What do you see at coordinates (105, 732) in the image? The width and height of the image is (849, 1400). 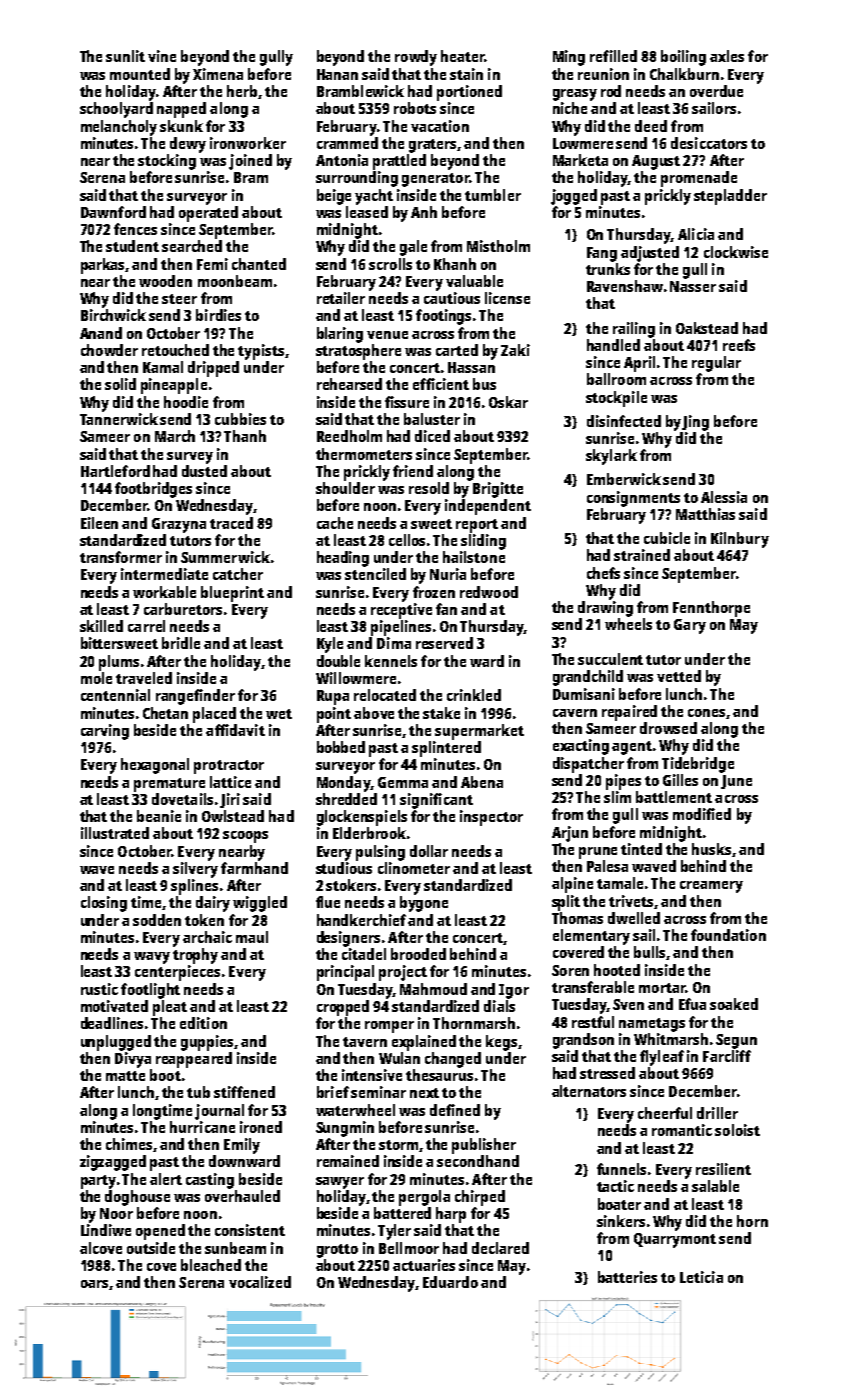 I see `carving` at bounding box center [105, 732].
